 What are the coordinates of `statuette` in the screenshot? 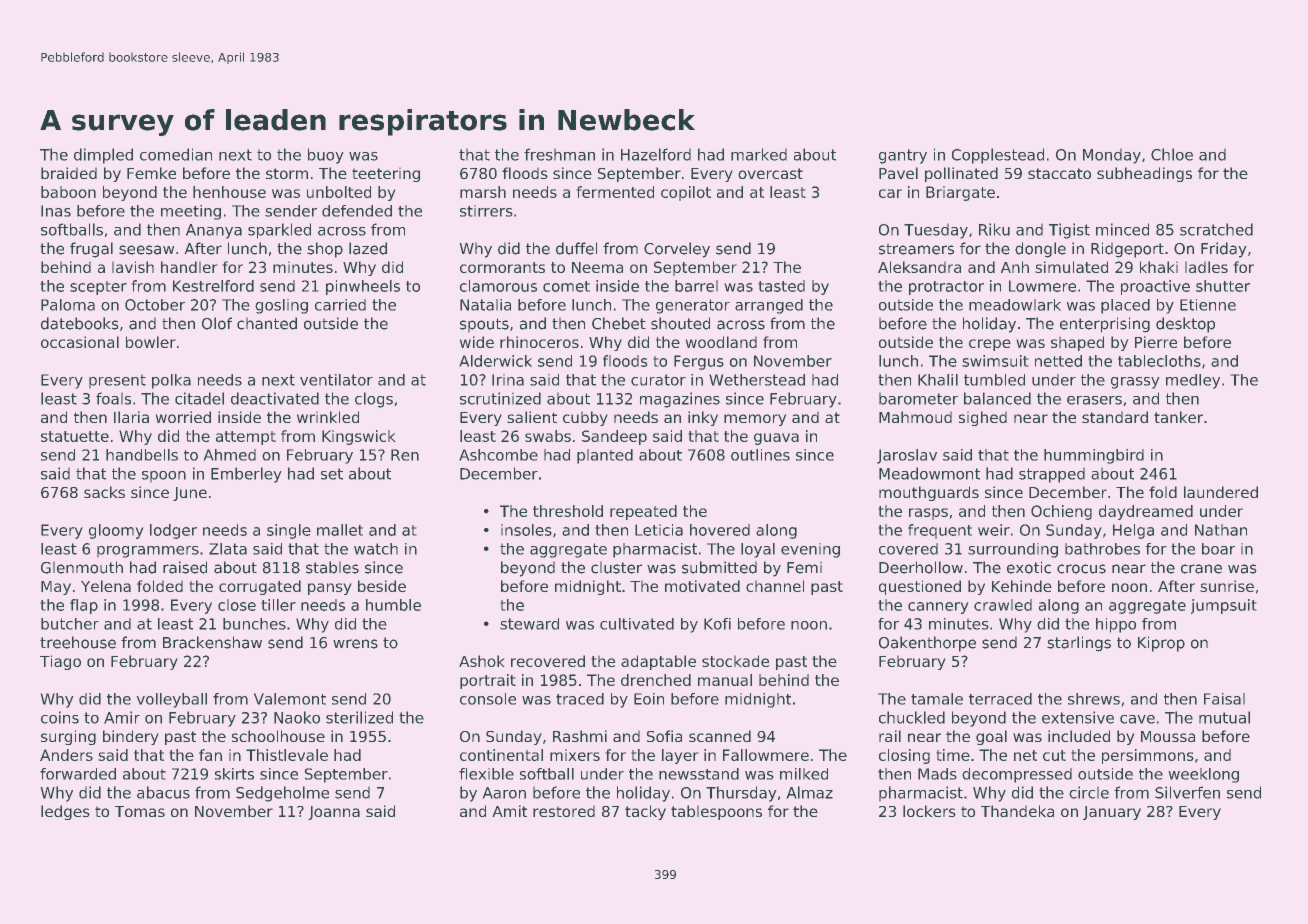 It's located at (75, 436).
